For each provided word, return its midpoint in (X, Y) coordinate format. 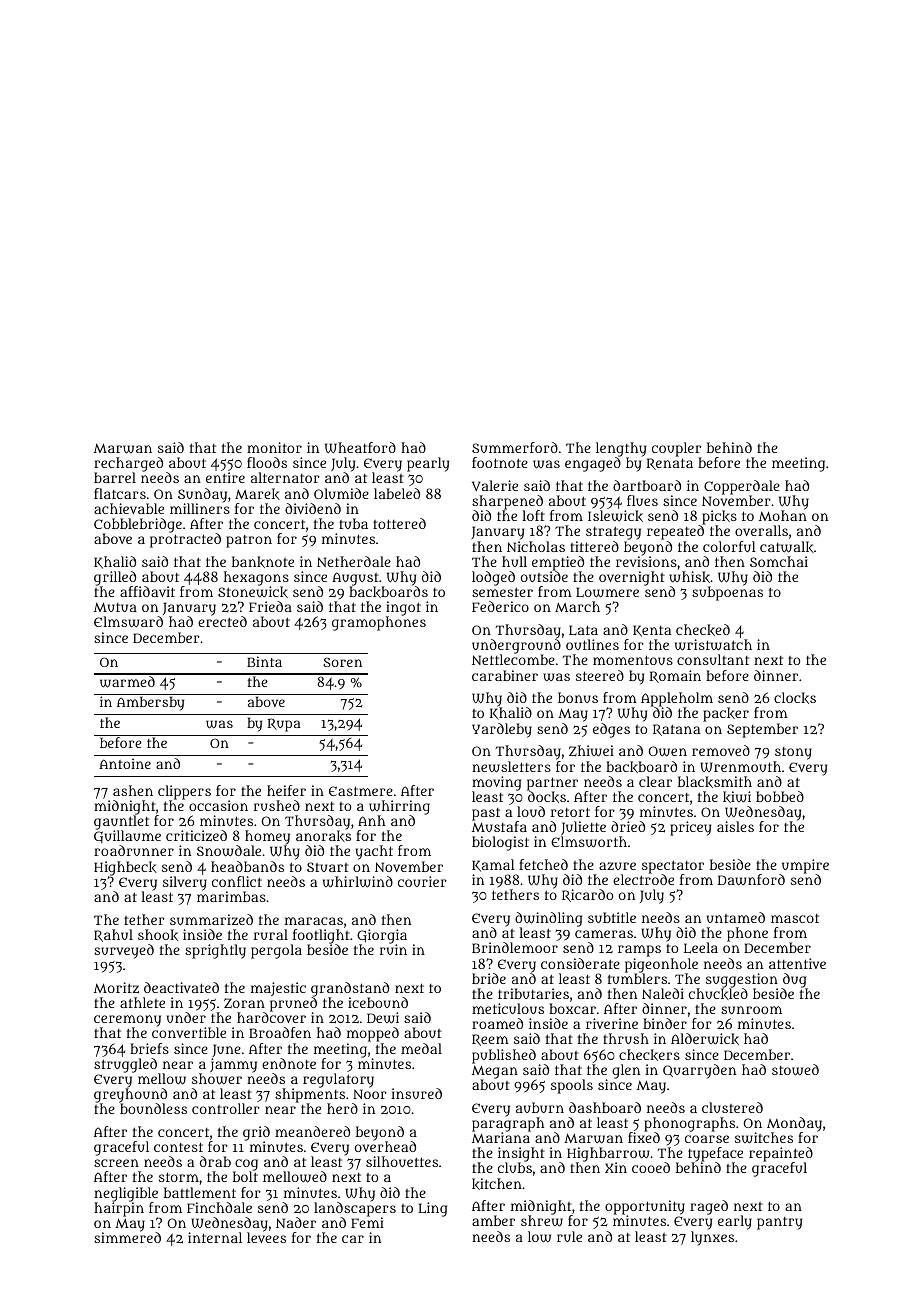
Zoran (244, 1003)
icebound (378, 1002)
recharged (128, 465)
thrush (626, 1038)
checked (703, 630)
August (355, 579)
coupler (677, 450)
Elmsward (128, 622)
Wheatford (360, 447)
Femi (367, 1222)
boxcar (572, 1008)
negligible (126, 1194)
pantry (779, 1223)
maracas (314, 921)
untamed (736, 917)
